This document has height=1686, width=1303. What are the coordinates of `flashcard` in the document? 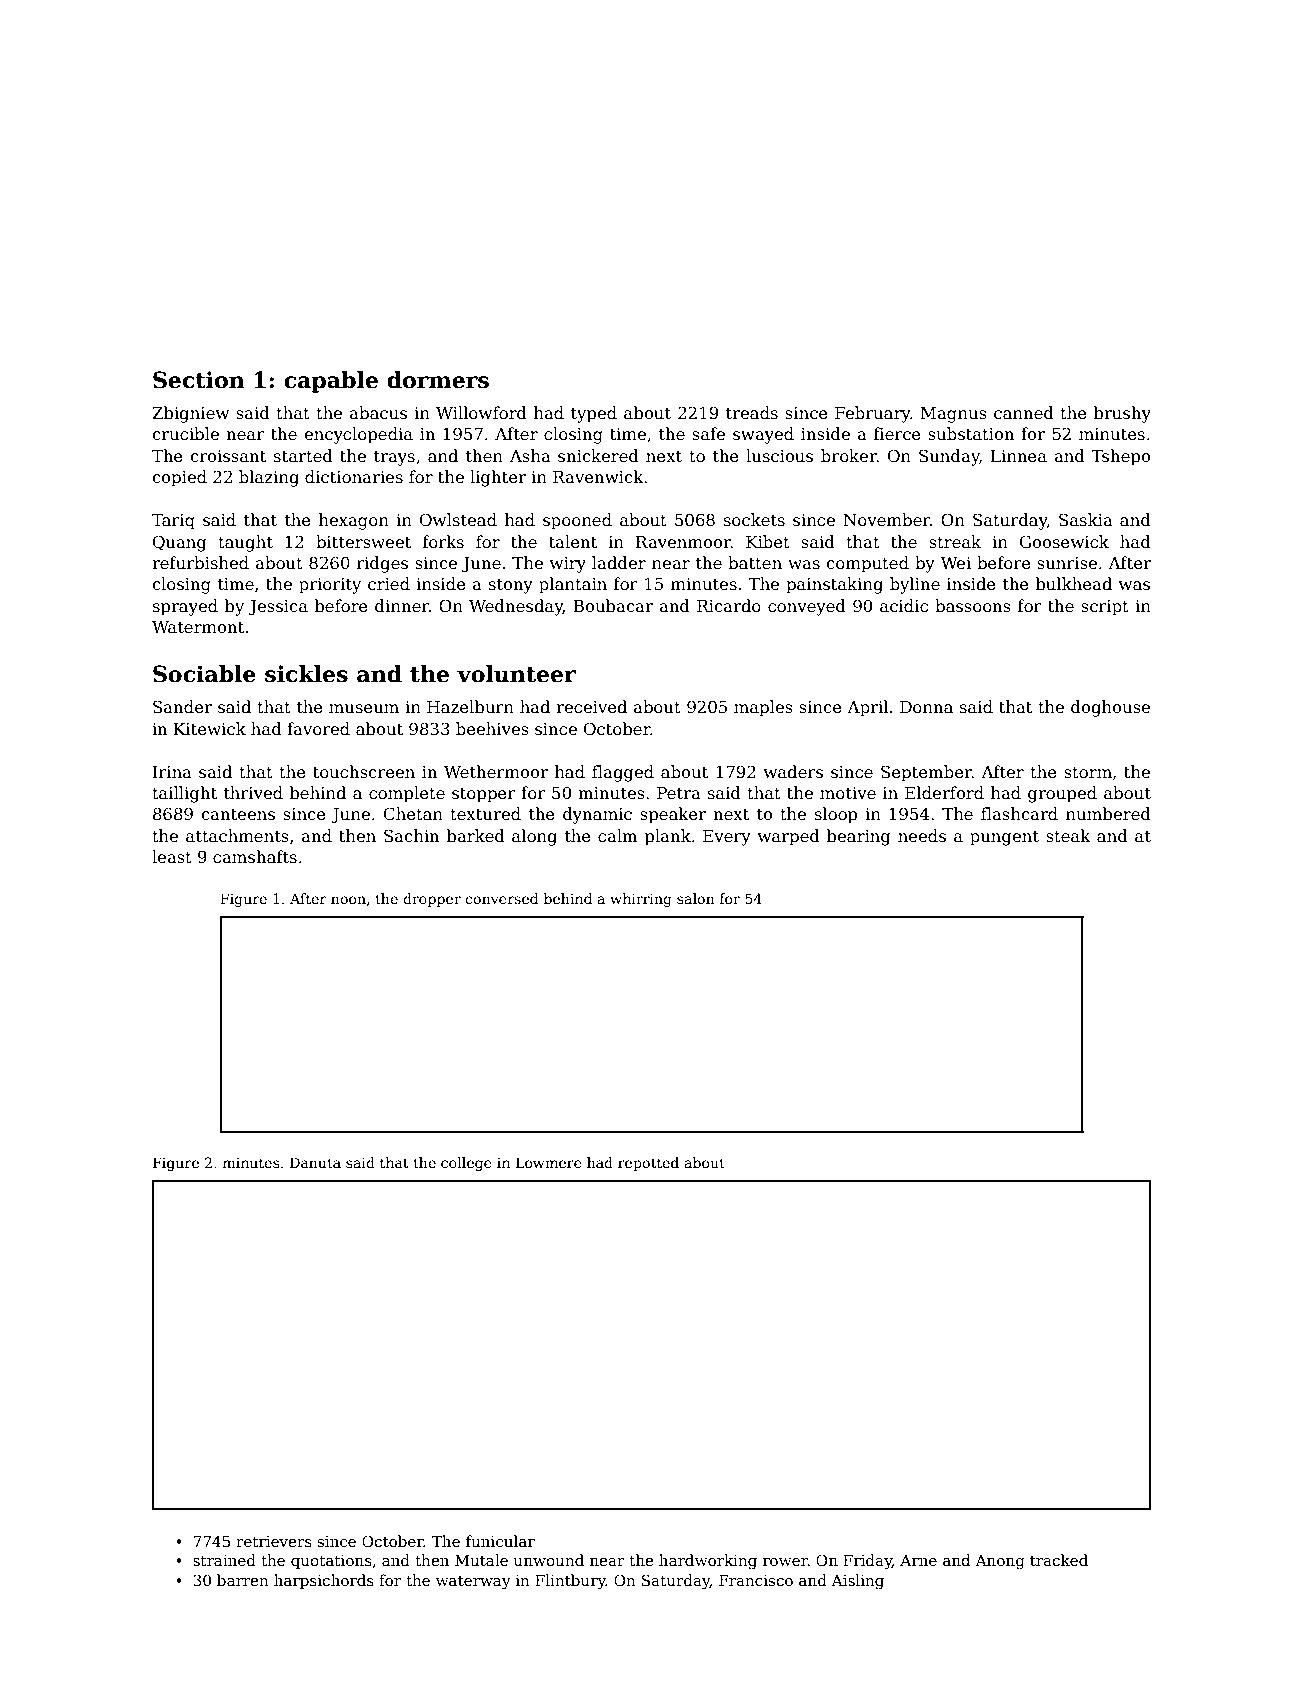 It's located at (1019, 813).
